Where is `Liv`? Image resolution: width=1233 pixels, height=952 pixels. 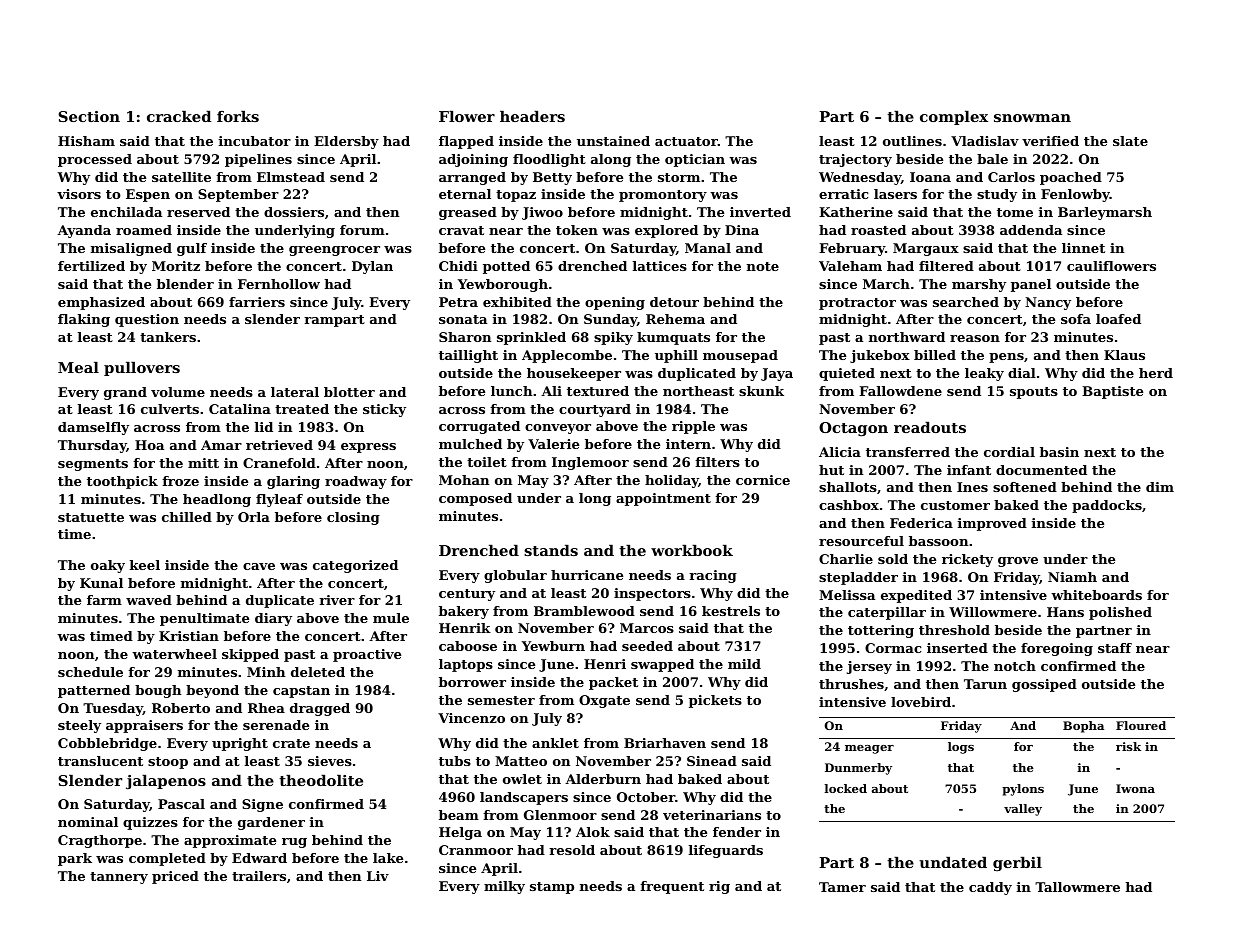 Liv is located at coordinates (378, 876).
